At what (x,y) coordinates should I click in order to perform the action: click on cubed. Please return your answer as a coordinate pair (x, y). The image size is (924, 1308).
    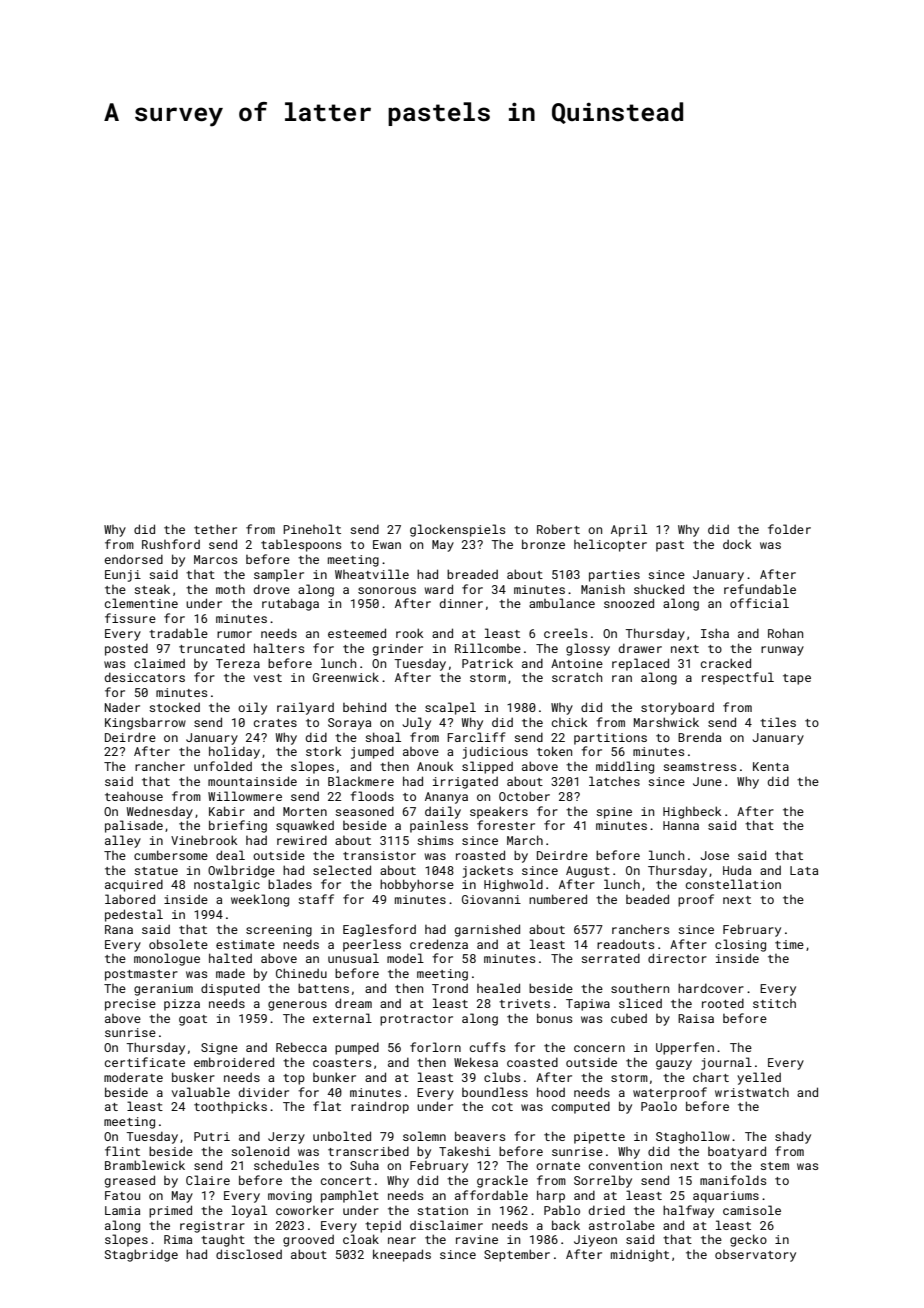
    Looking at the image, I should click on (629, 1018).
